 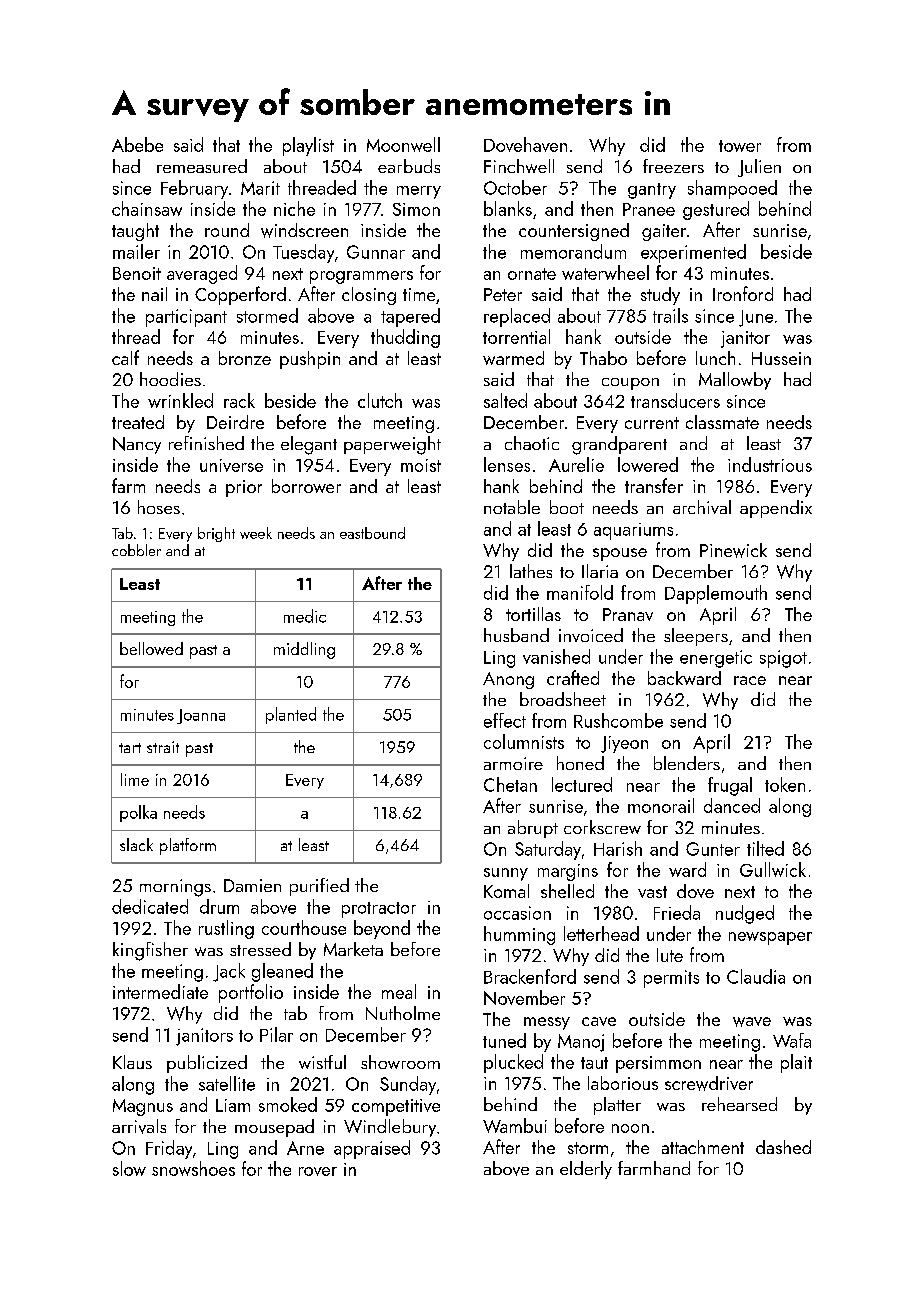 What do you see at coordinates (783, 1147) in the page?
I see `dashed` at bounding box center [783, 1147].
